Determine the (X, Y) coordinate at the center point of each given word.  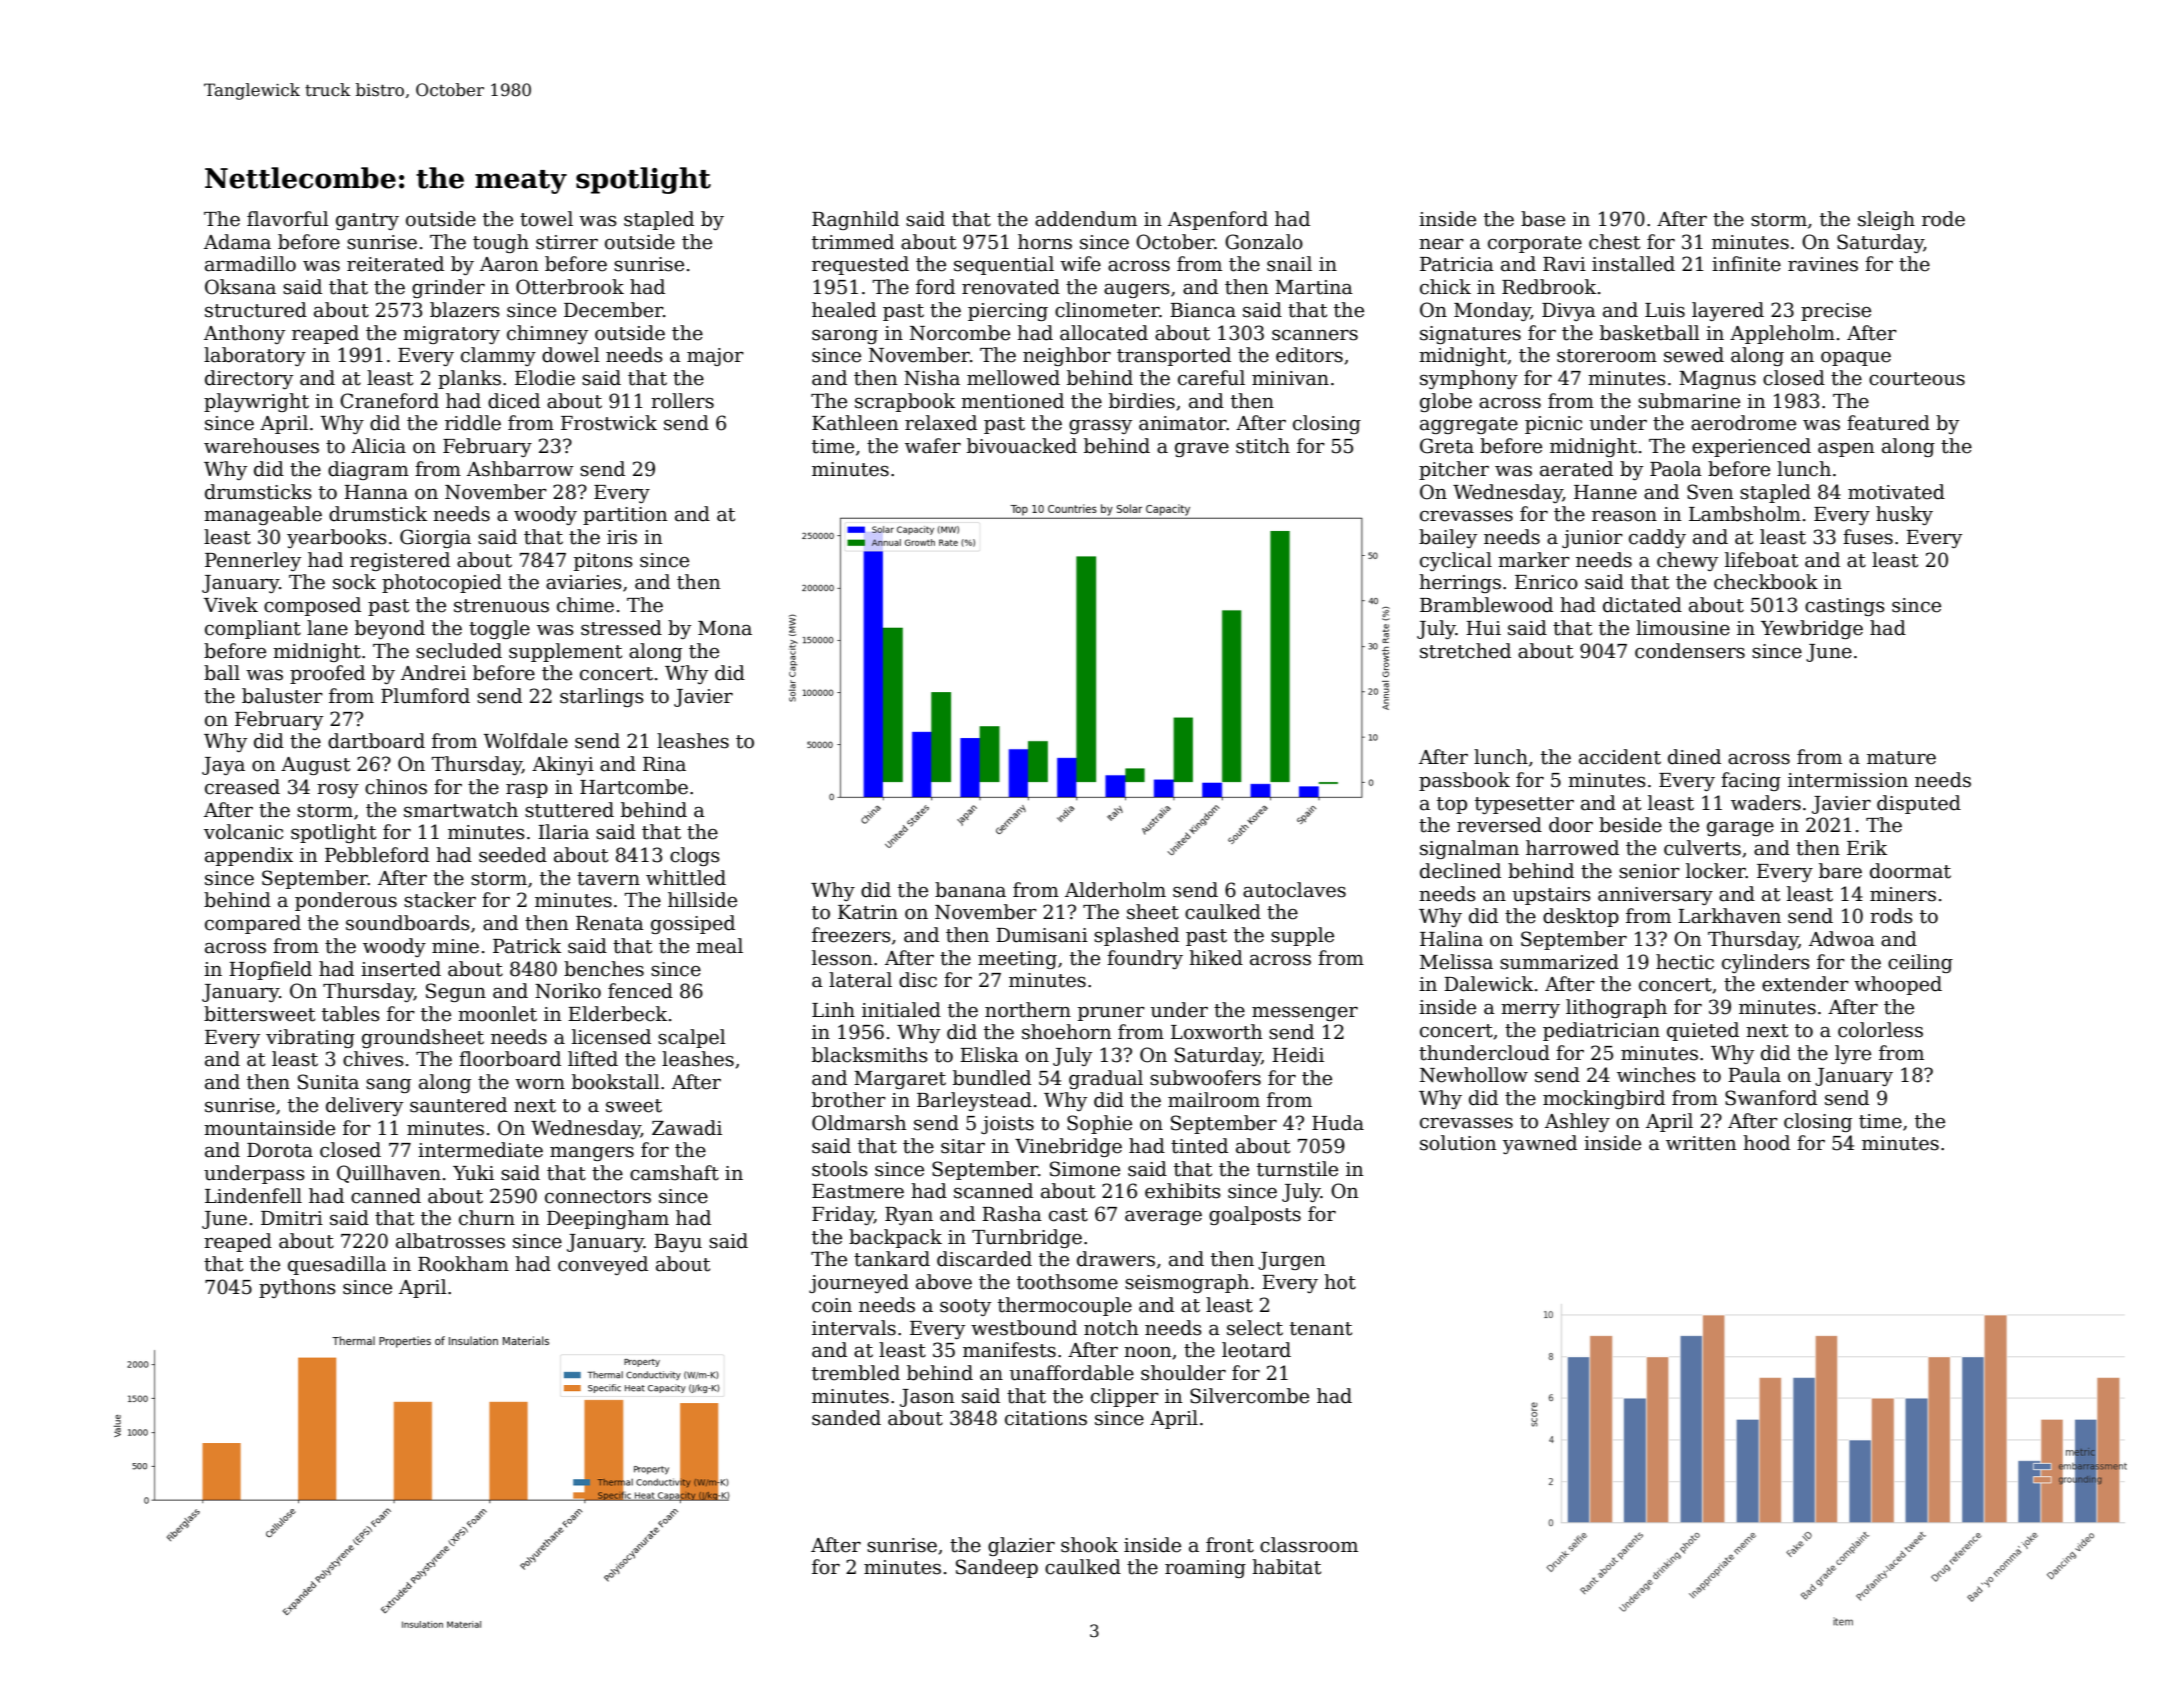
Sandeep (997, 1568)
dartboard (376, 741)
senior (1649, 871)
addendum (1086, 219)
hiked (1216, 958)
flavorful (288, 219)
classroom (1309, 1545)
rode (1943, 219)
